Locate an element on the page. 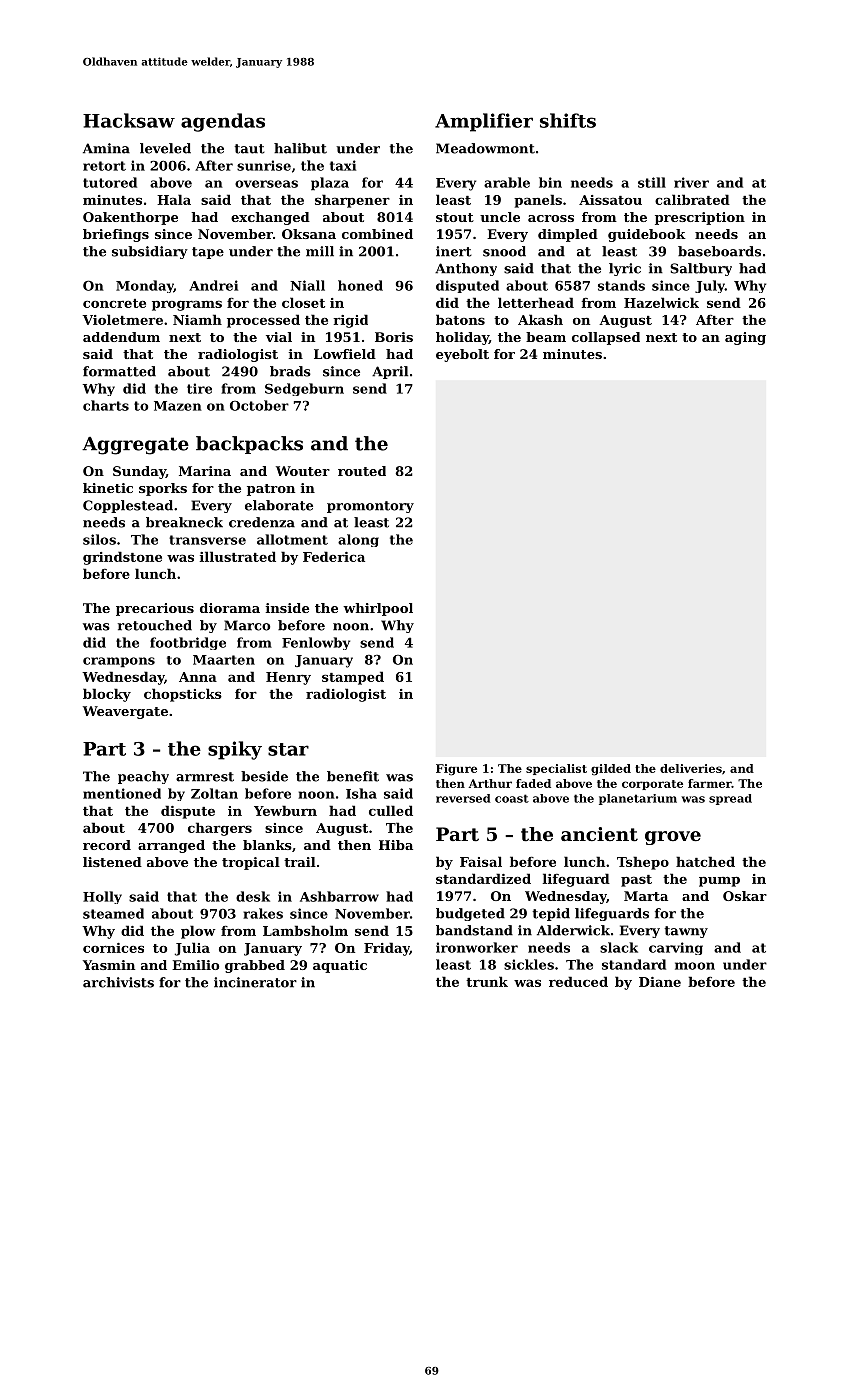 This image has height=1400, width=849. promontory is located at coordinates (370, 507).
